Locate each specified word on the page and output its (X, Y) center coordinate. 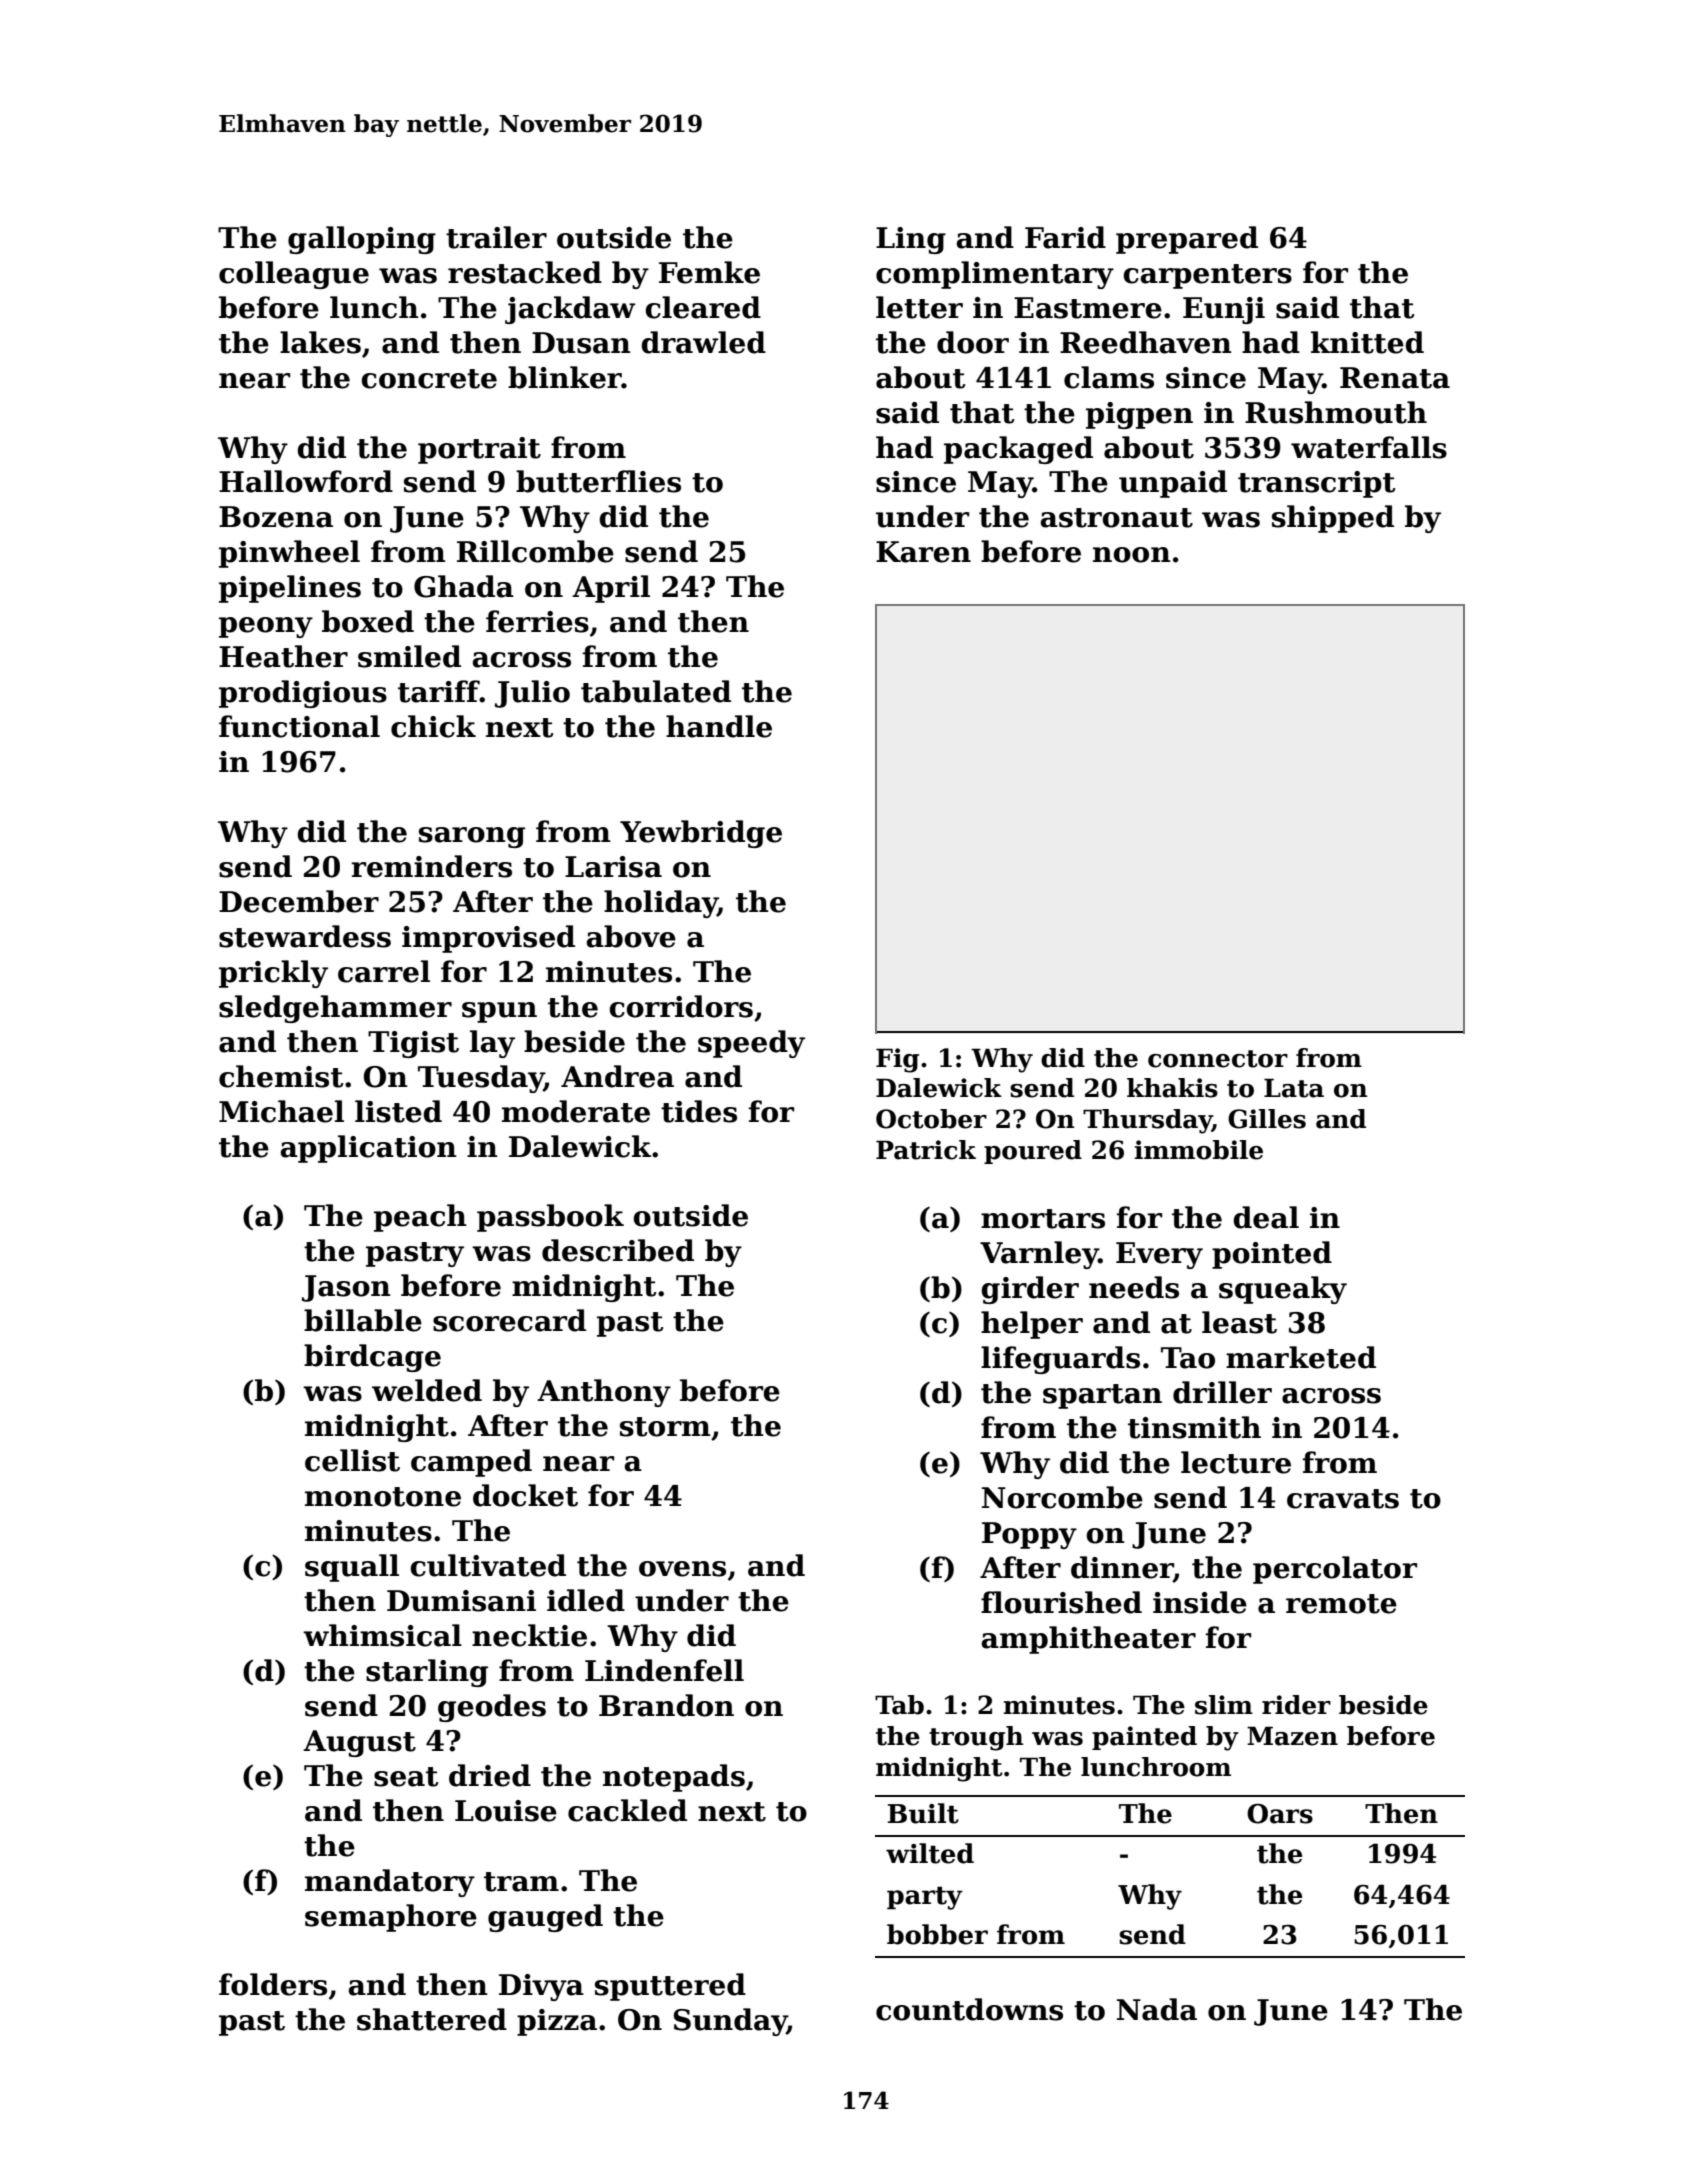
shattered (432, 2019)
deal (1266, 1217)
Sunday (730, 2022)
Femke (709, 272)
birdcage (372, 1358)
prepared (1187, 240)
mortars (1043, 1219)
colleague (294, 275)
